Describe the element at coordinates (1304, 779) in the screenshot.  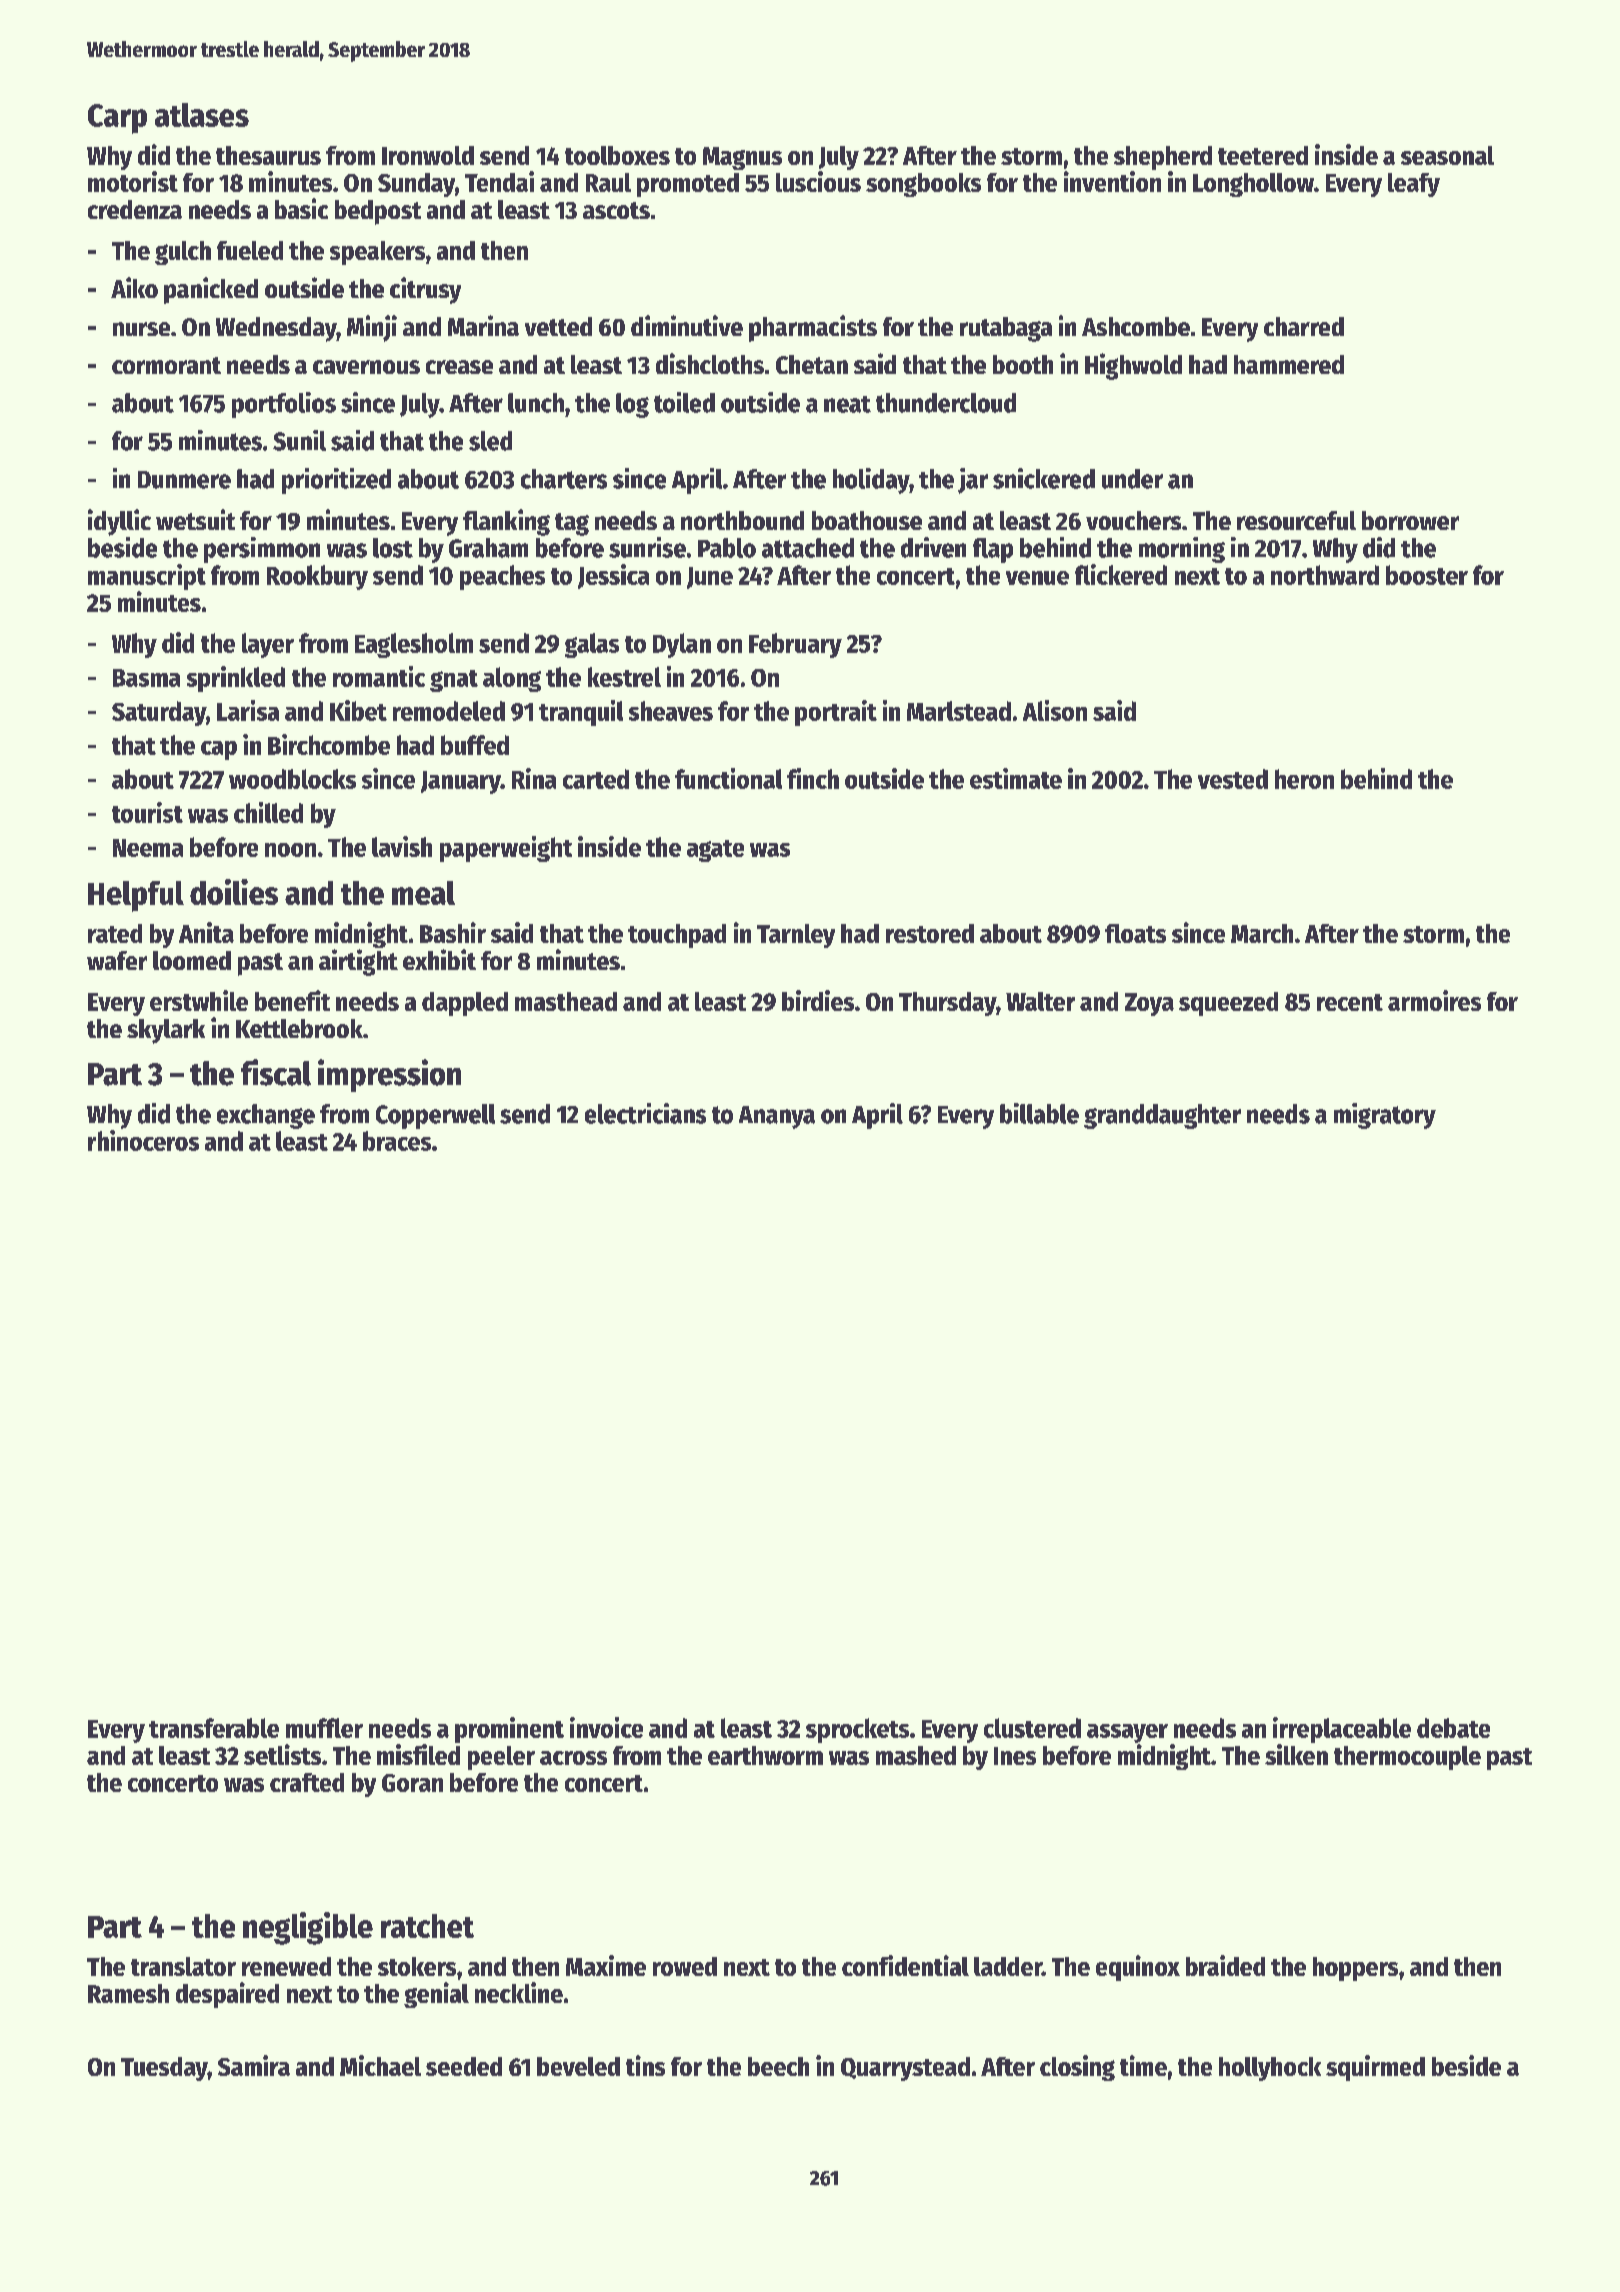
I see `heron` at that location.
